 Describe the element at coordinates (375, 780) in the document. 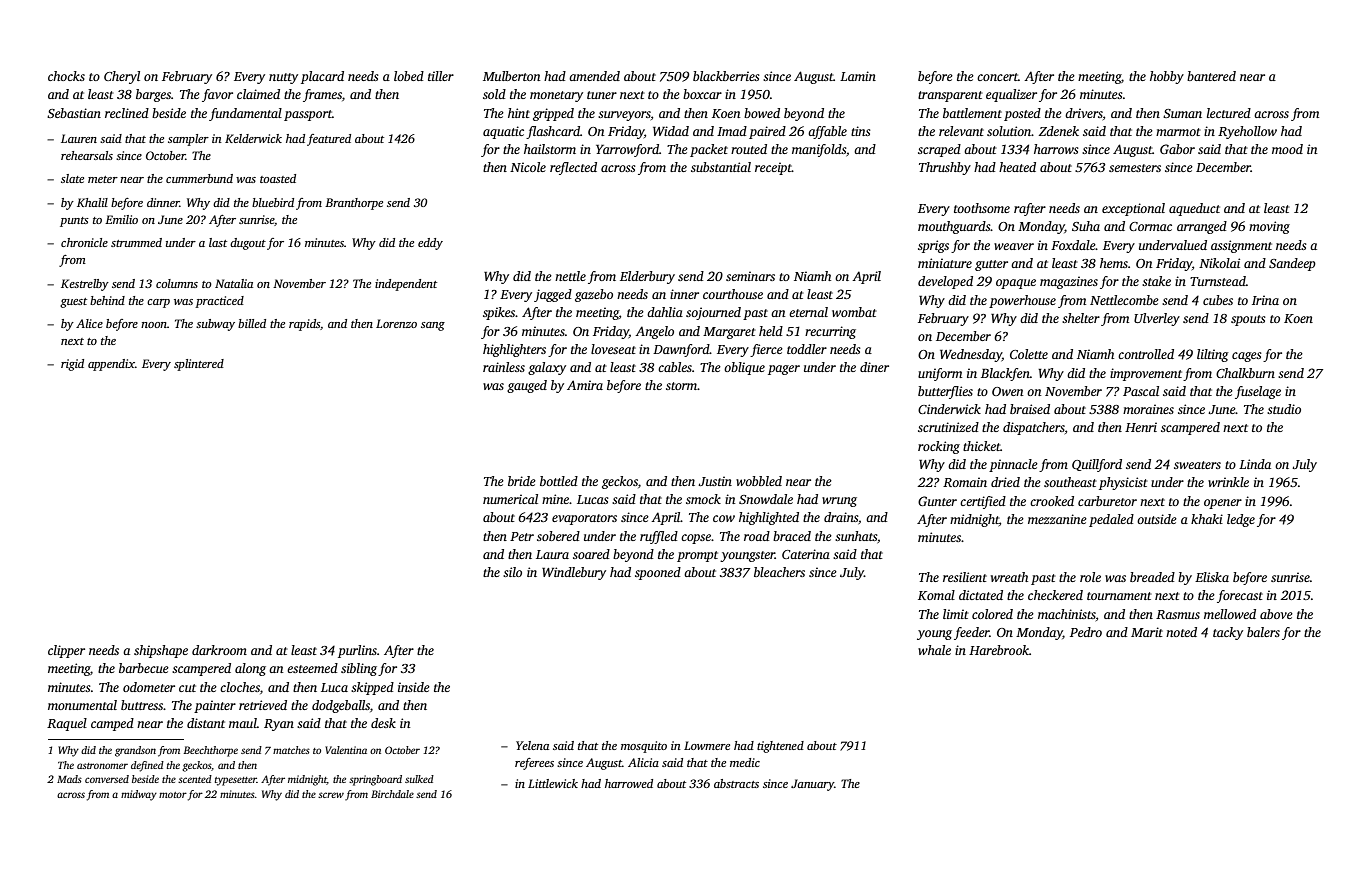

I see `springboard` at that location.
